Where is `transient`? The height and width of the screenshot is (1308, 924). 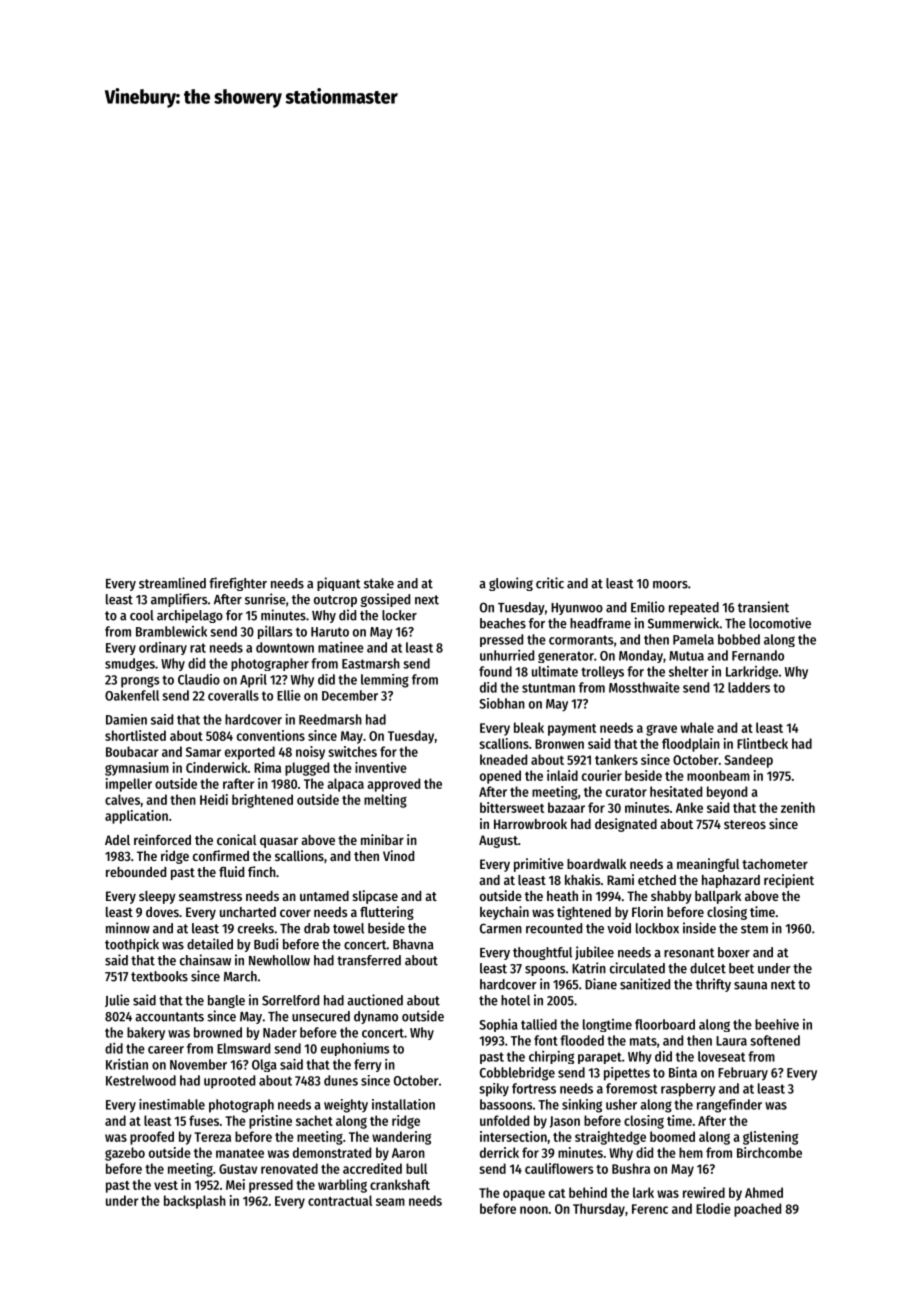 transient is located at coordinates (763, 607).
